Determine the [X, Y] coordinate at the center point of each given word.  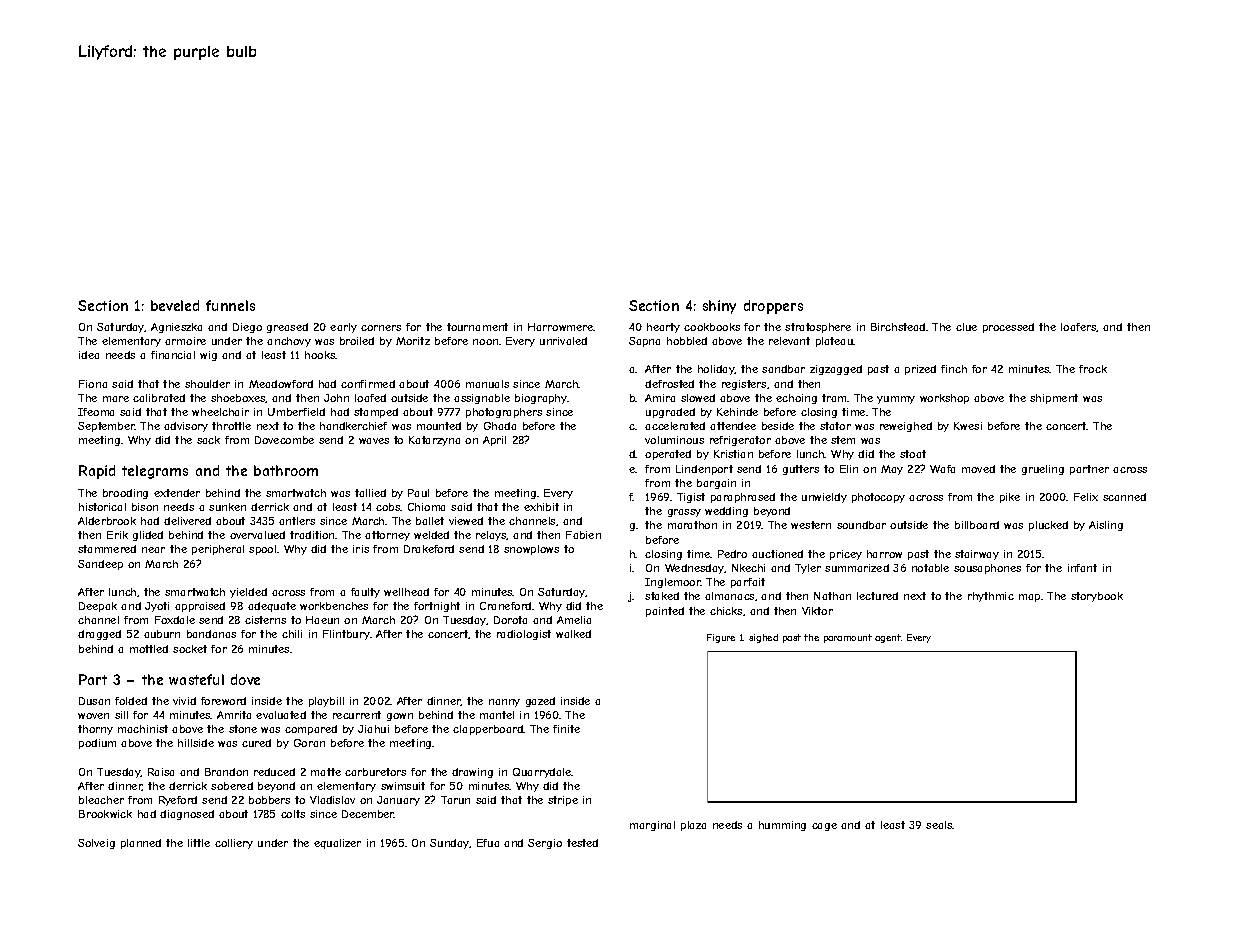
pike [1010, 498]
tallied [370, 493]
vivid [184, 701]
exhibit [541, 507]
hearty [663, 328]
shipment [1054, 399]
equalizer [337, 844]
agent [888, 638]
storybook [1097, 597]
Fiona [93, 384]
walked [573, 634]
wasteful [196, 679]
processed [1008, 328]
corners [381, 328]
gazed [540, 702]
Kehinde [737, 412]
